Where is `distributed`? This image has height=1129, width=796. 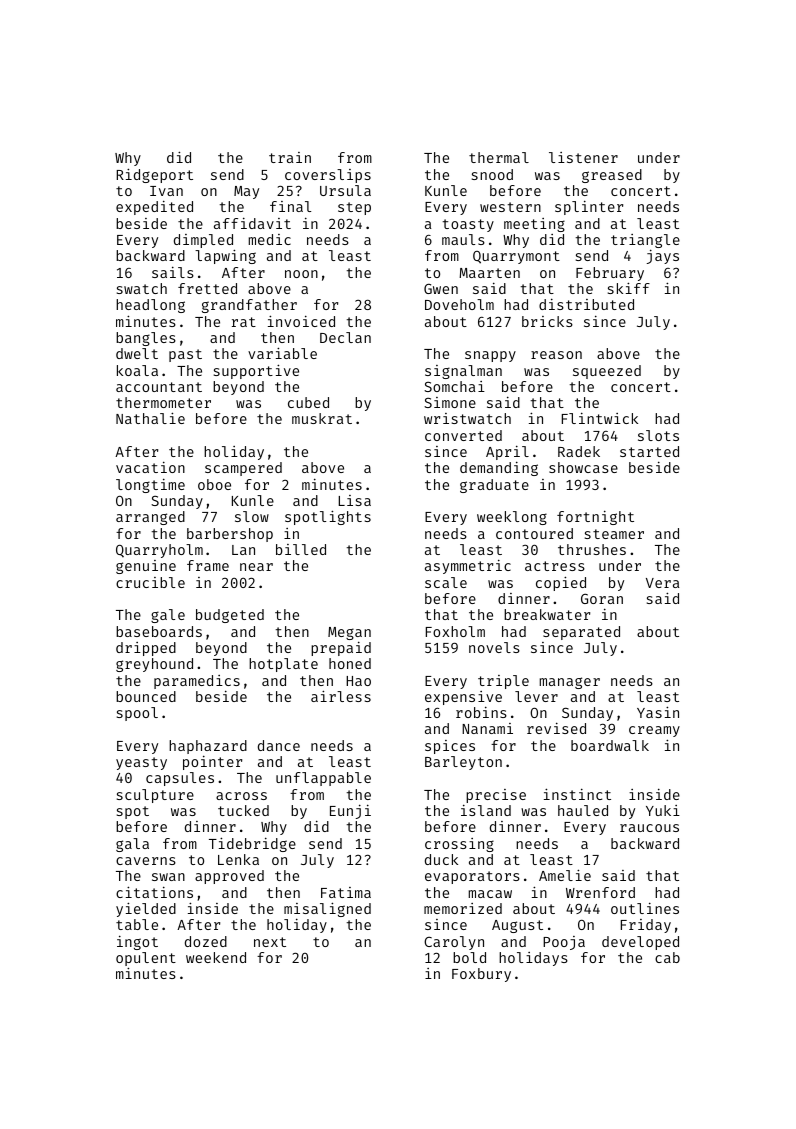
distributed is located at coordinates (586, 304).
